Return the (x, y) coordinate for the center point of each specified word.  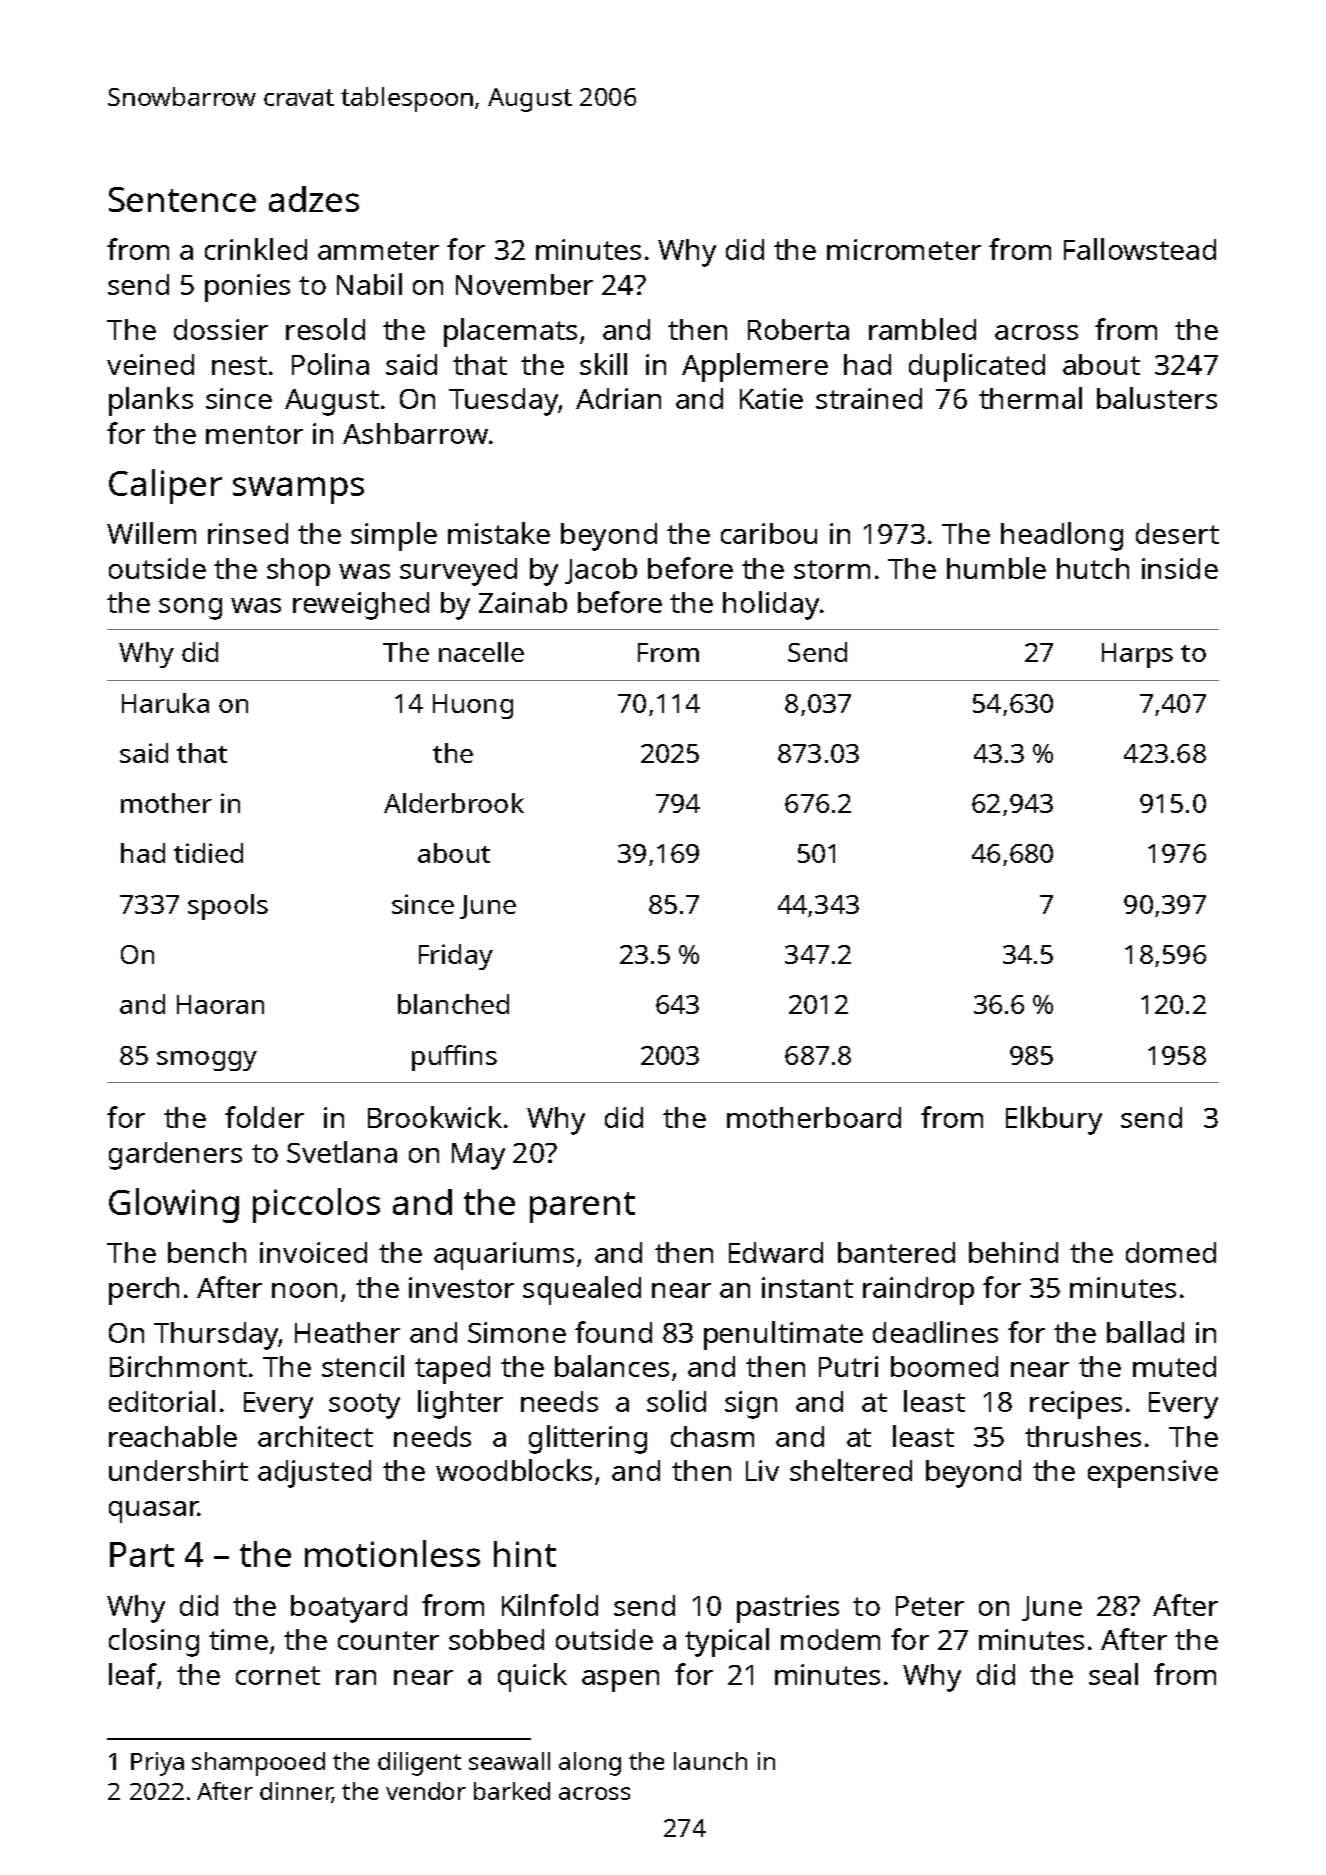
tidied (208, 853)
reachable (173, 1436)
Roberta (798, 329)
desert (1177, 533)
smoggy (207, 1061)
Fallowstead (1140, 249)
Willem (151, 533)
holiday (771, 605)
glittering (588, 1439)
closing (154, 1642)
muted (1174, 1366)
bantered (896, 1252)
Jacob (601, 571)
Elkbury (1054, 1120)
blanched (453, 1004)
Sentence (182, 199)
